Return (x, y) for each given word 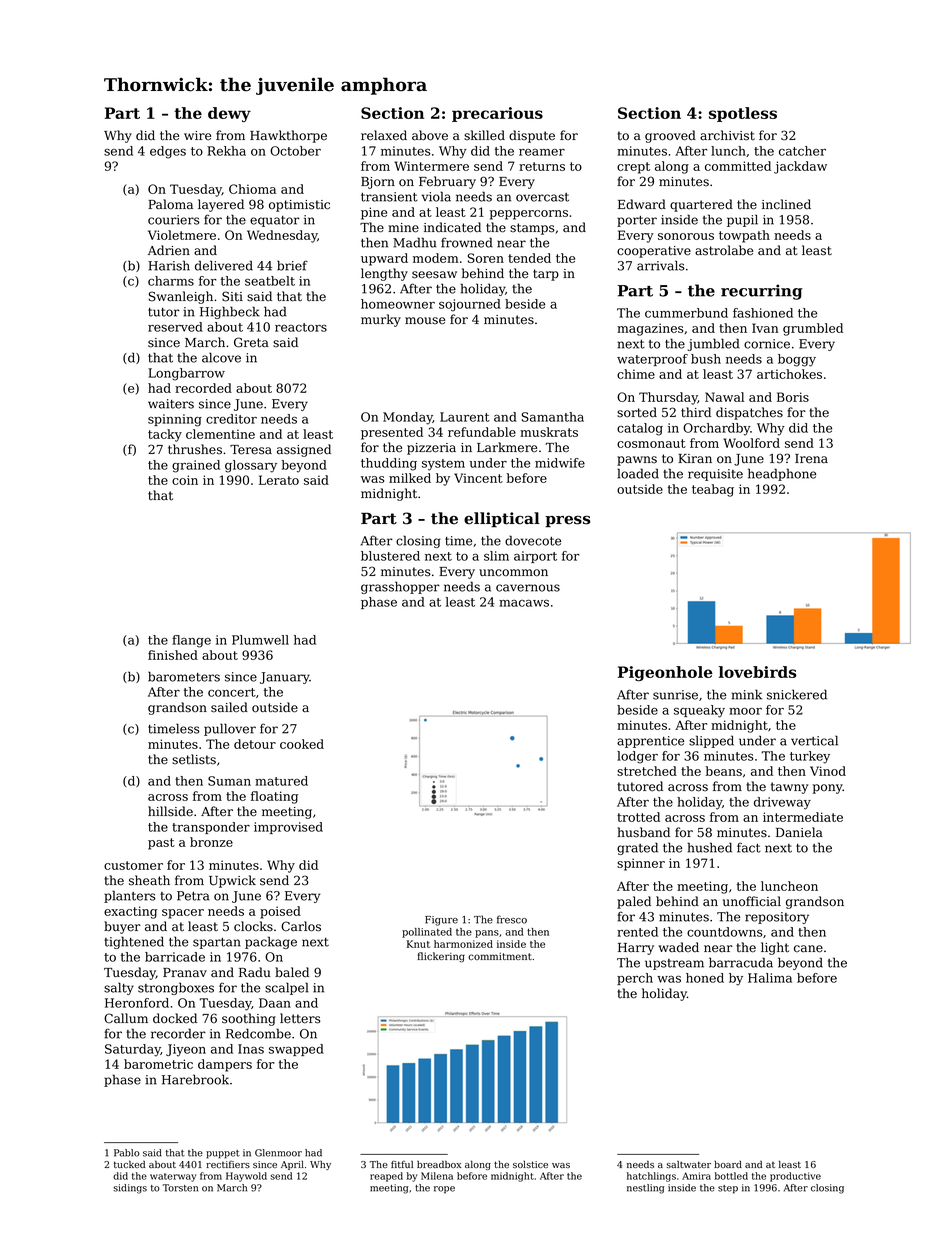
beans (724, 771)
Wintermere (431, 166)
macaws (524, 603)
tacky (165, 435)
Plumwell (260, 640)
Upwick (232, 881)
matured (281, 781)
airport (535, 557)
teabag (713, 490)
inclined (786, 204)
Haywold (246, 1177)
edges (168, 152)
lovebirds (757, 672)
